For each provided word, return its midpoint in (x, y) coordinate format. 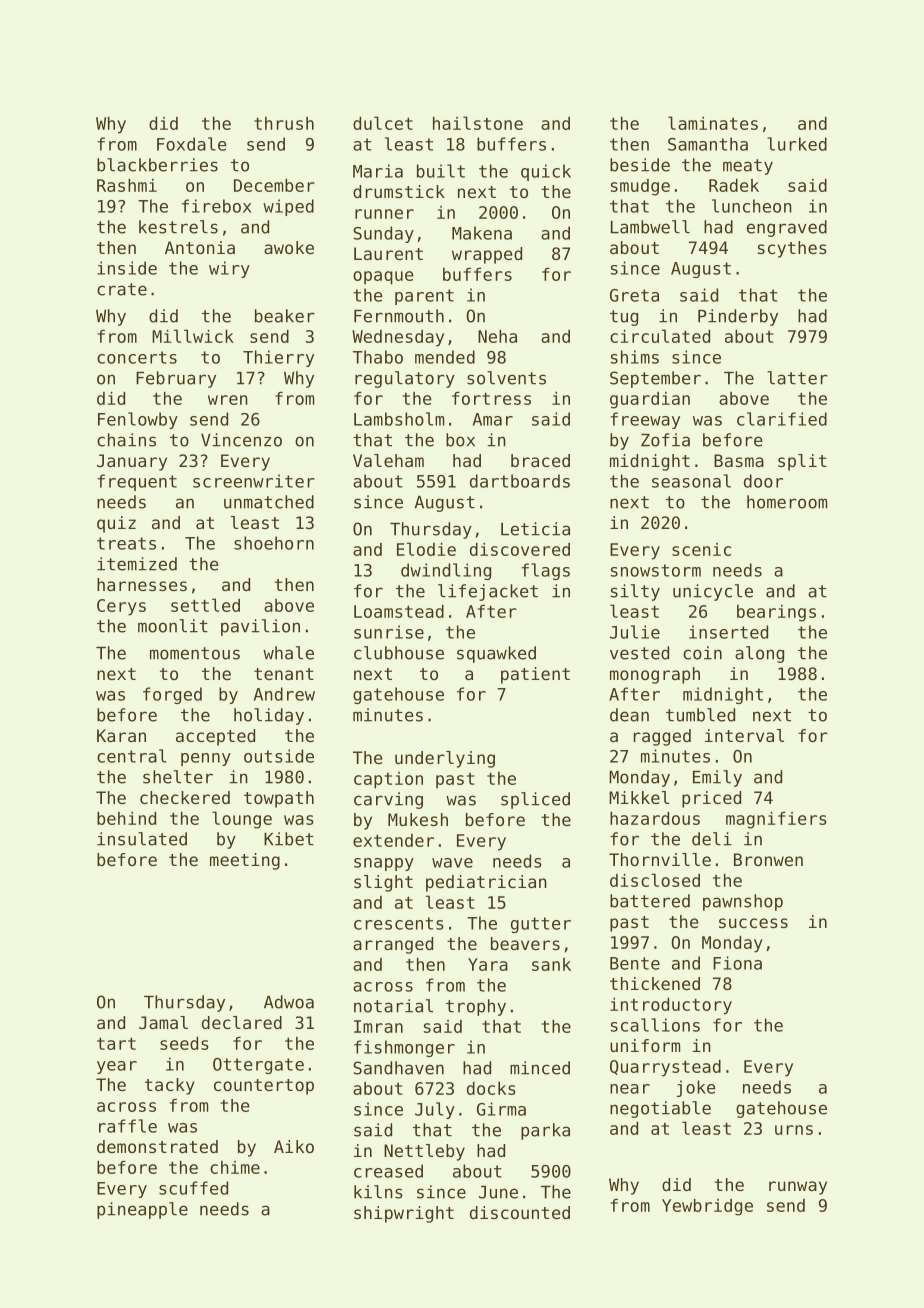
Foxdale (192, 144)
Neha (497, 336)
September (655, 379)
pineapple (142, 1210)
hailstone (478, 123)
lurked (797, 144)
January (132, 462)
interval (744, 735)
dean (629, 715)
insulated (142, 839)
